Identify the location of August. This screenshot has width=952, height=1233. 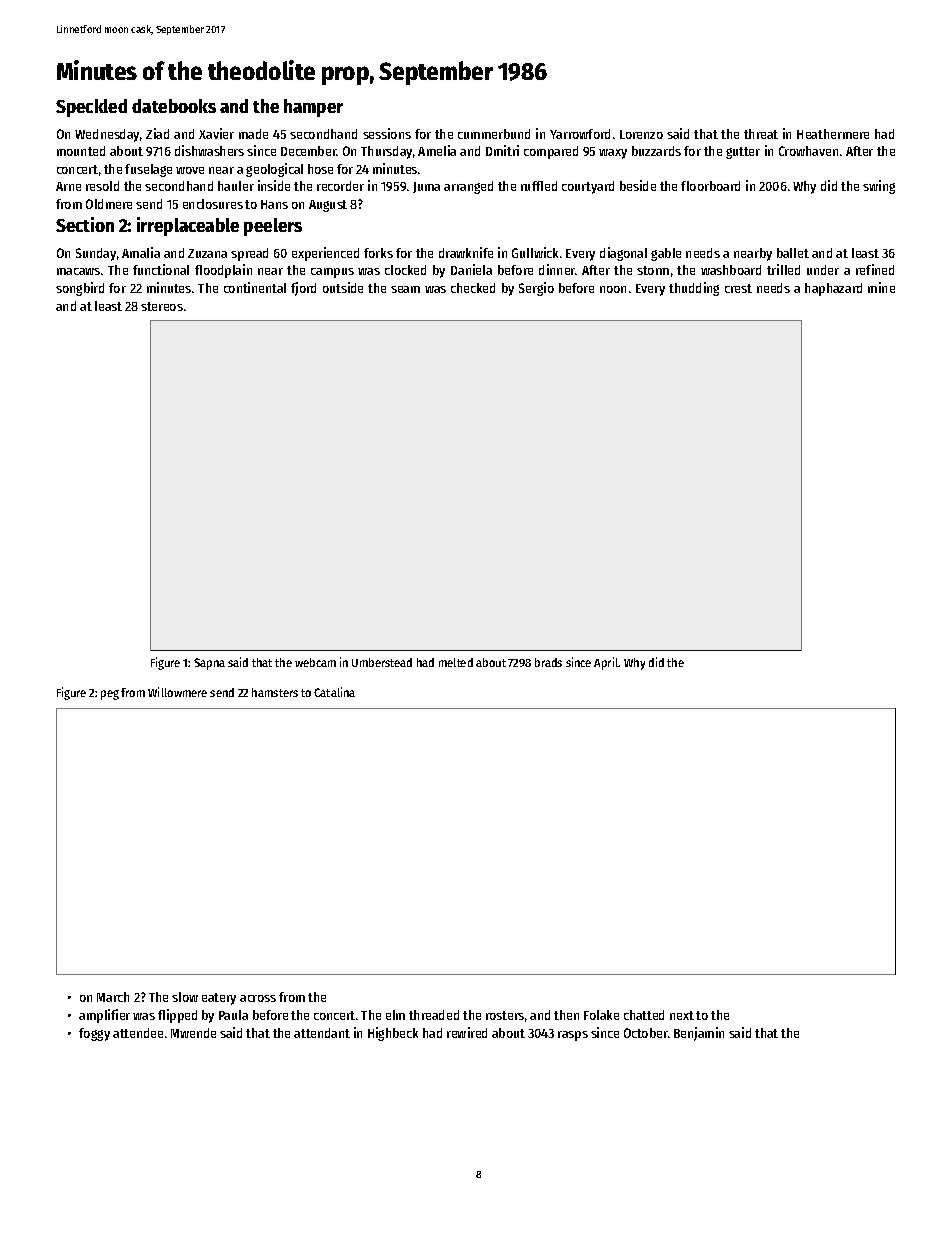
(328, 206).
